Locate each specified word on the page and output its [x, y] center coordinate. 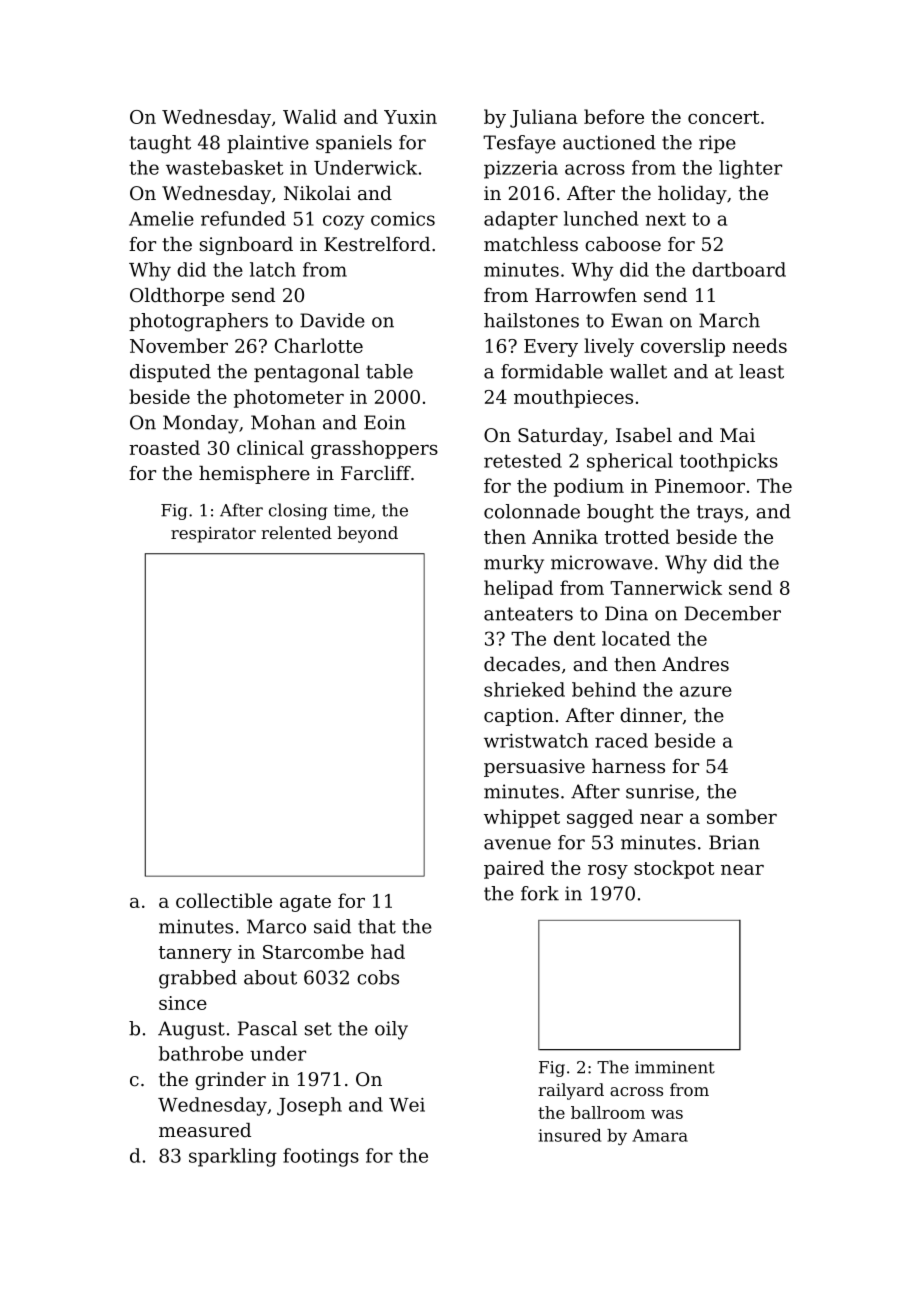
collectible [224, 900]
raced [621, 740]
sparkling [233, 1157]
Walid [310, 116]
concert [723, 117]
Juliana [544, 118]
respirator [213, 535]
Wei [407, 1105]
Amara [660, 1135]
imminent [675, 1067]
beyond [368, 534]
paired [514, 869]
